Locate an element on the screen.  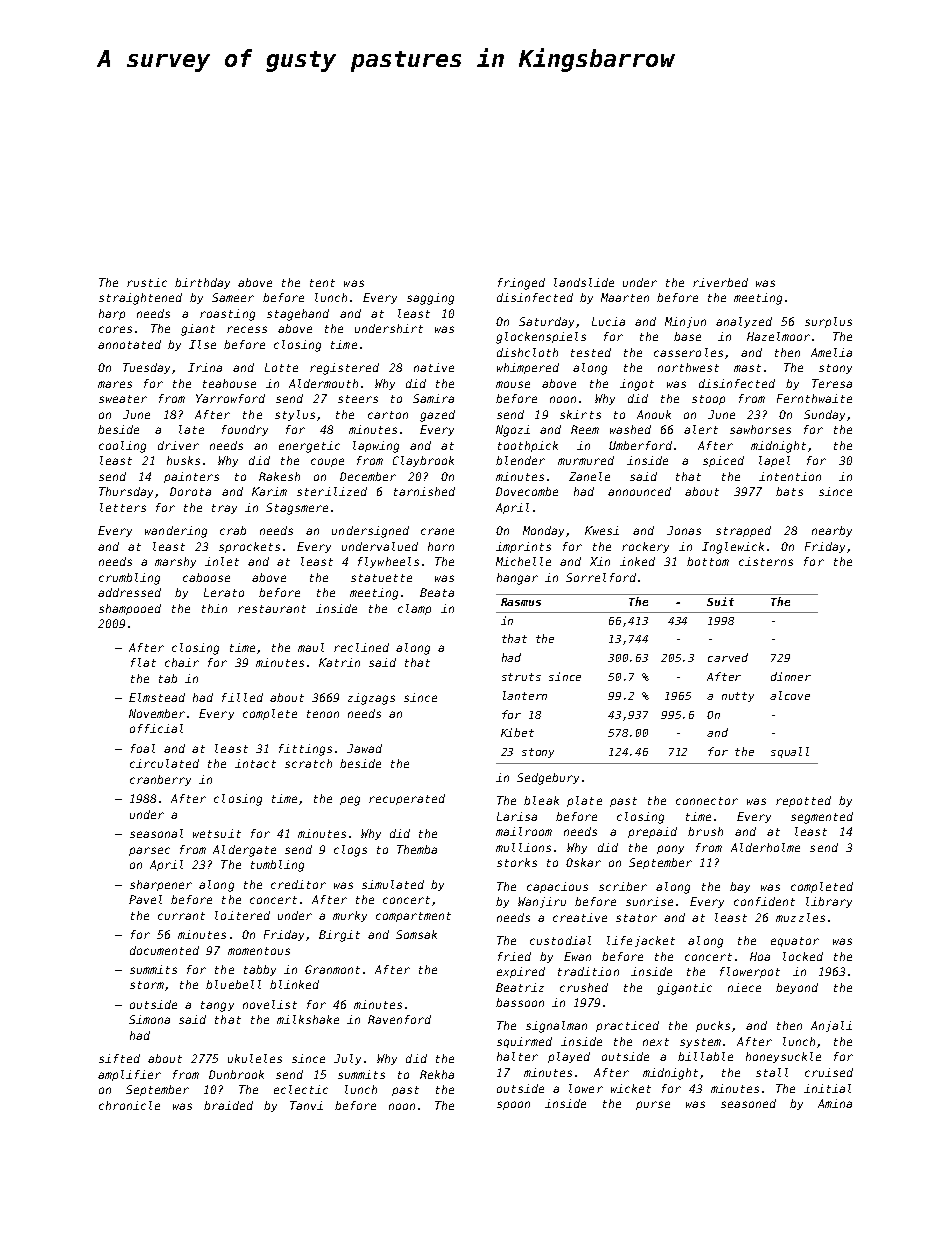
mullions is located at coordinates (523, 847).
